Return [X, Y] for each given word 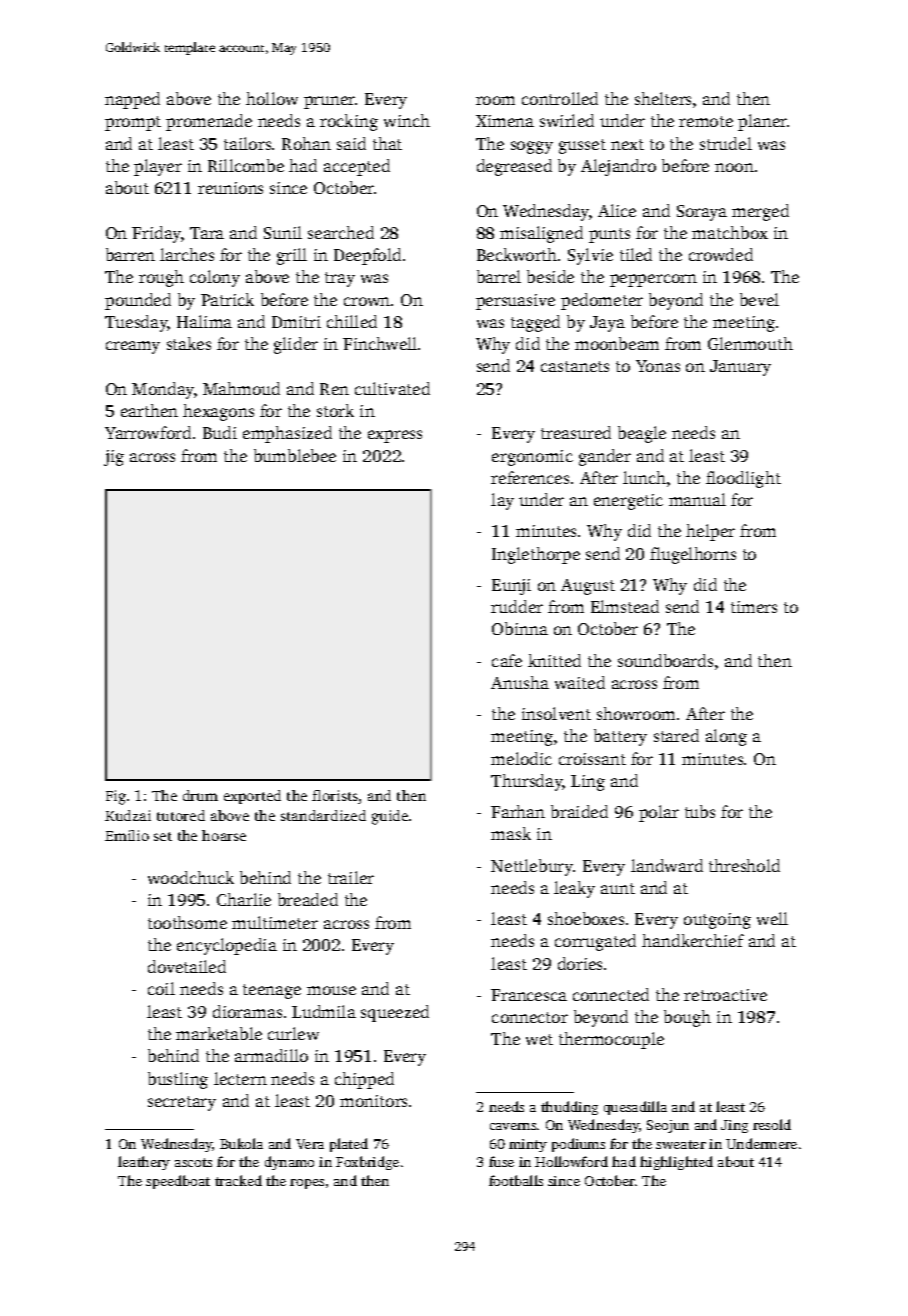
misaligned [541, 234]
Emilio [127, 835]
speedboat [178, 1182]
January [740, 368]
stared [676, 735]
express [395, 436]
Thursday [527, 782]
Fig [116, 797]
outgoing [717, 921]
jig [114, 458]
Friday [156, 234]
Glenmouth [750, 343]
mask [511, 833]
